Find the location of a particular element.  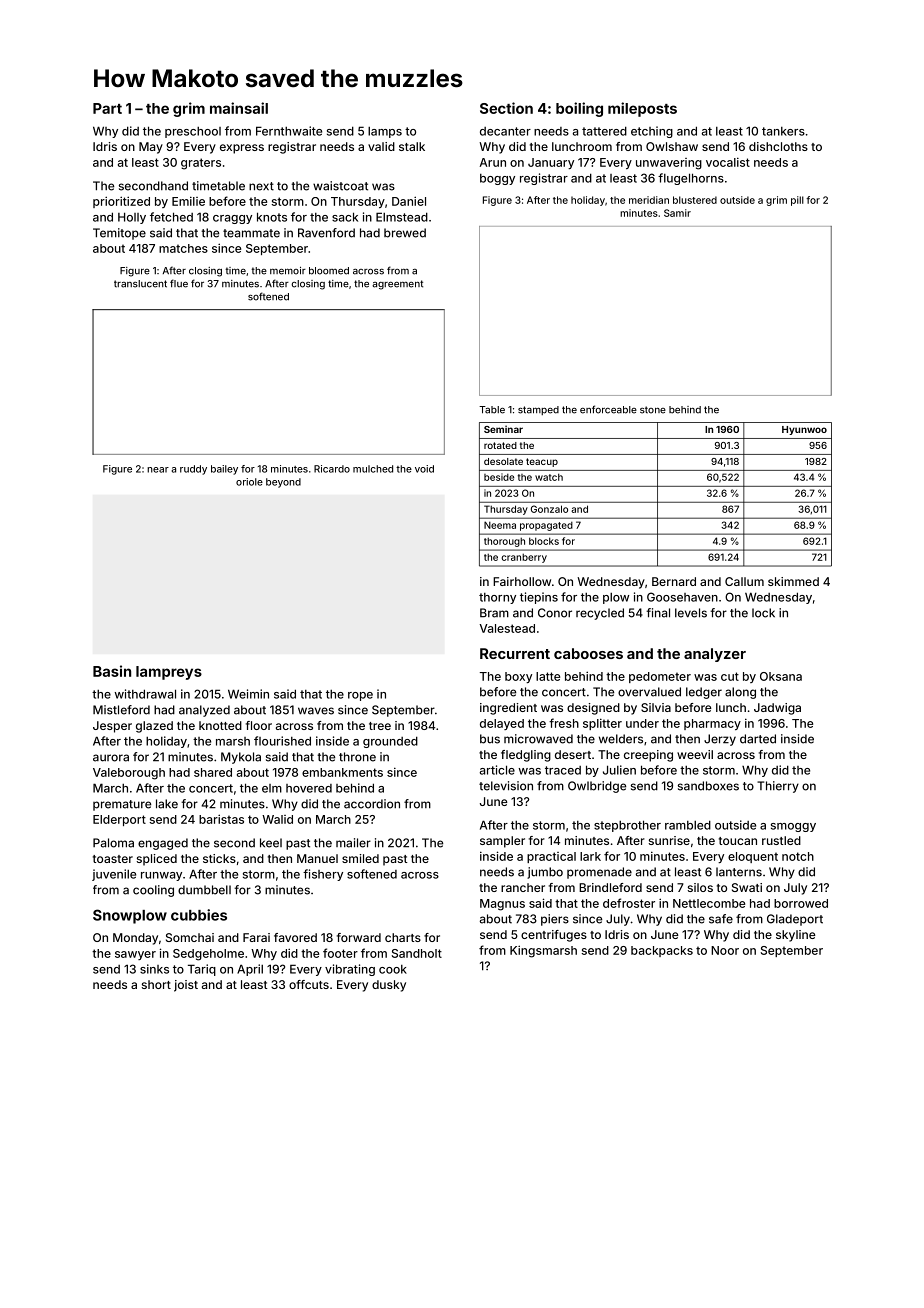

dusky is located at coordinates (389, 986).
